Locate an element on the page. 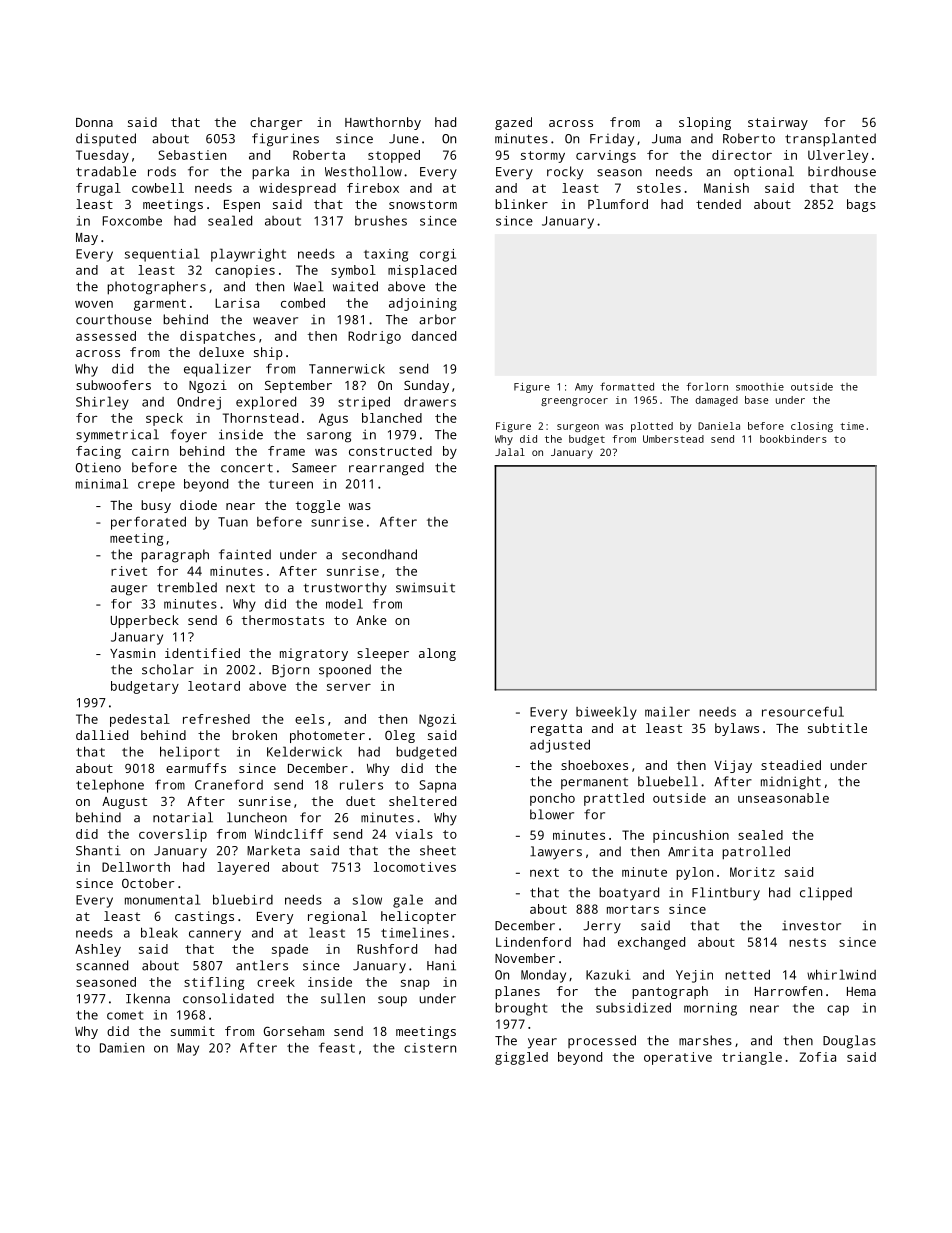 The width and height of the document is (952, 1233). resourceful is located at coordinates (803, 711).
